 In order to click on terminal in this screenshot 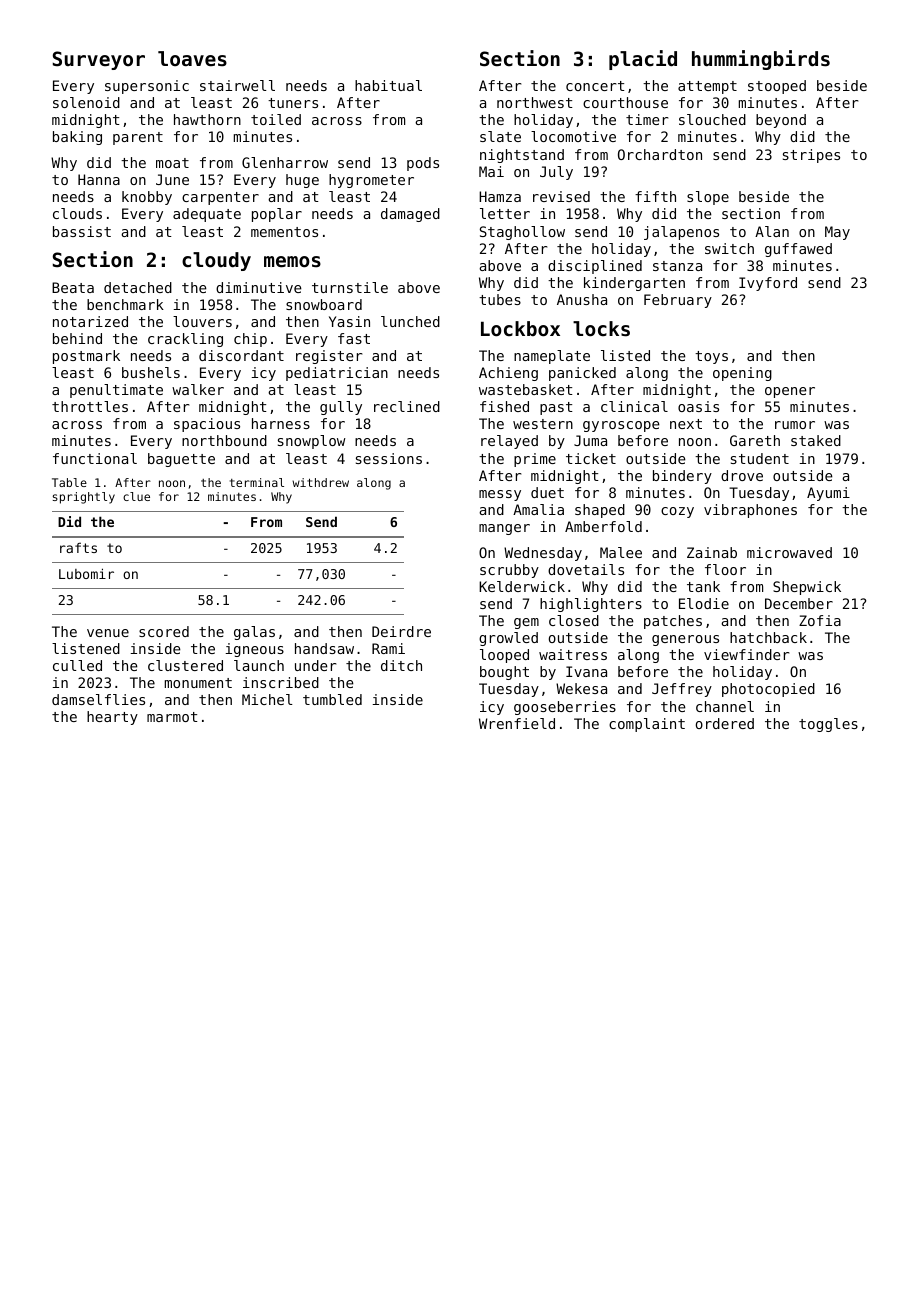, I will do `click(257, 482)`.
